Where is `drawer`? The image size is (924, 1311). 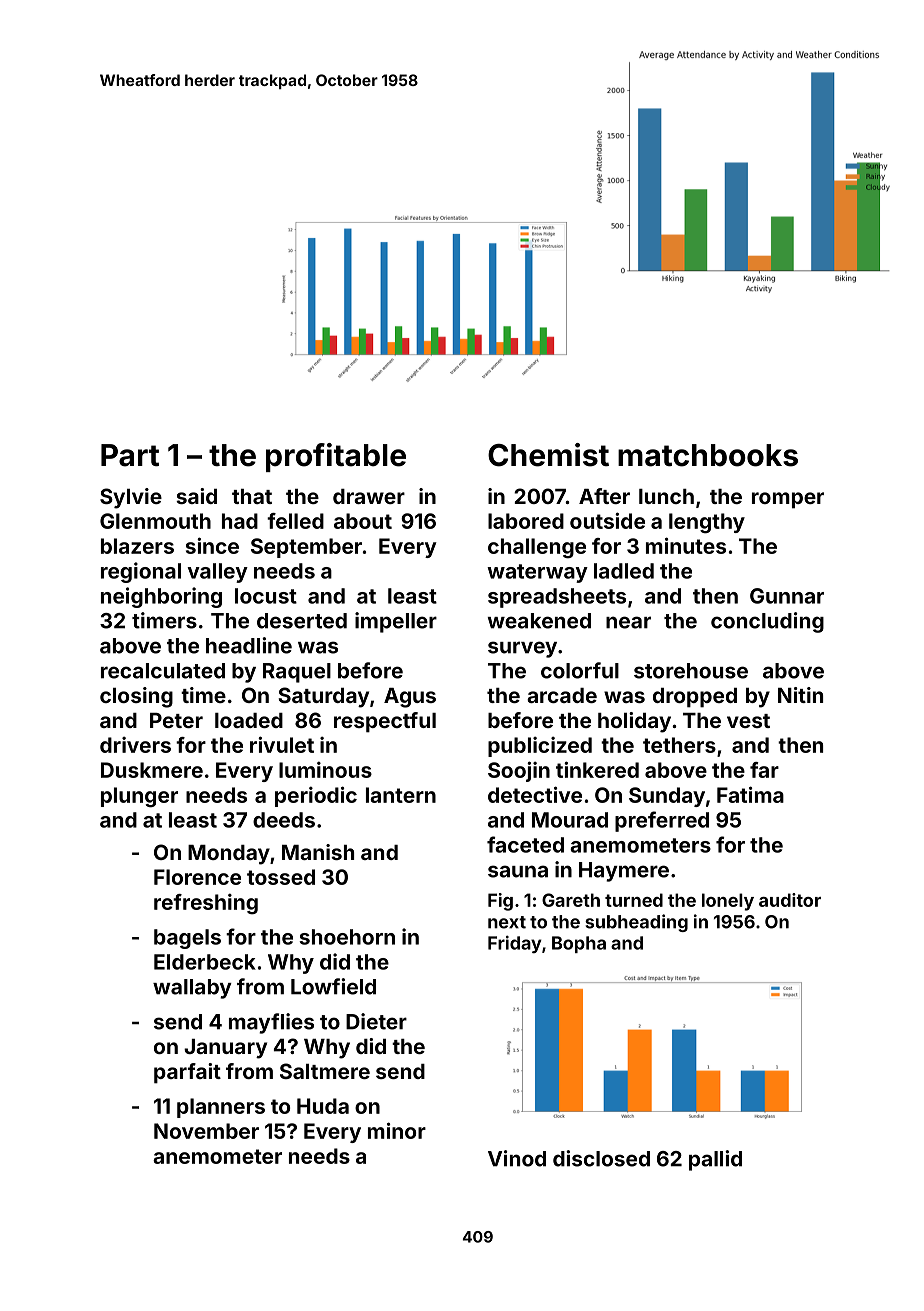 drawer is located at coordinates (369, 496).
